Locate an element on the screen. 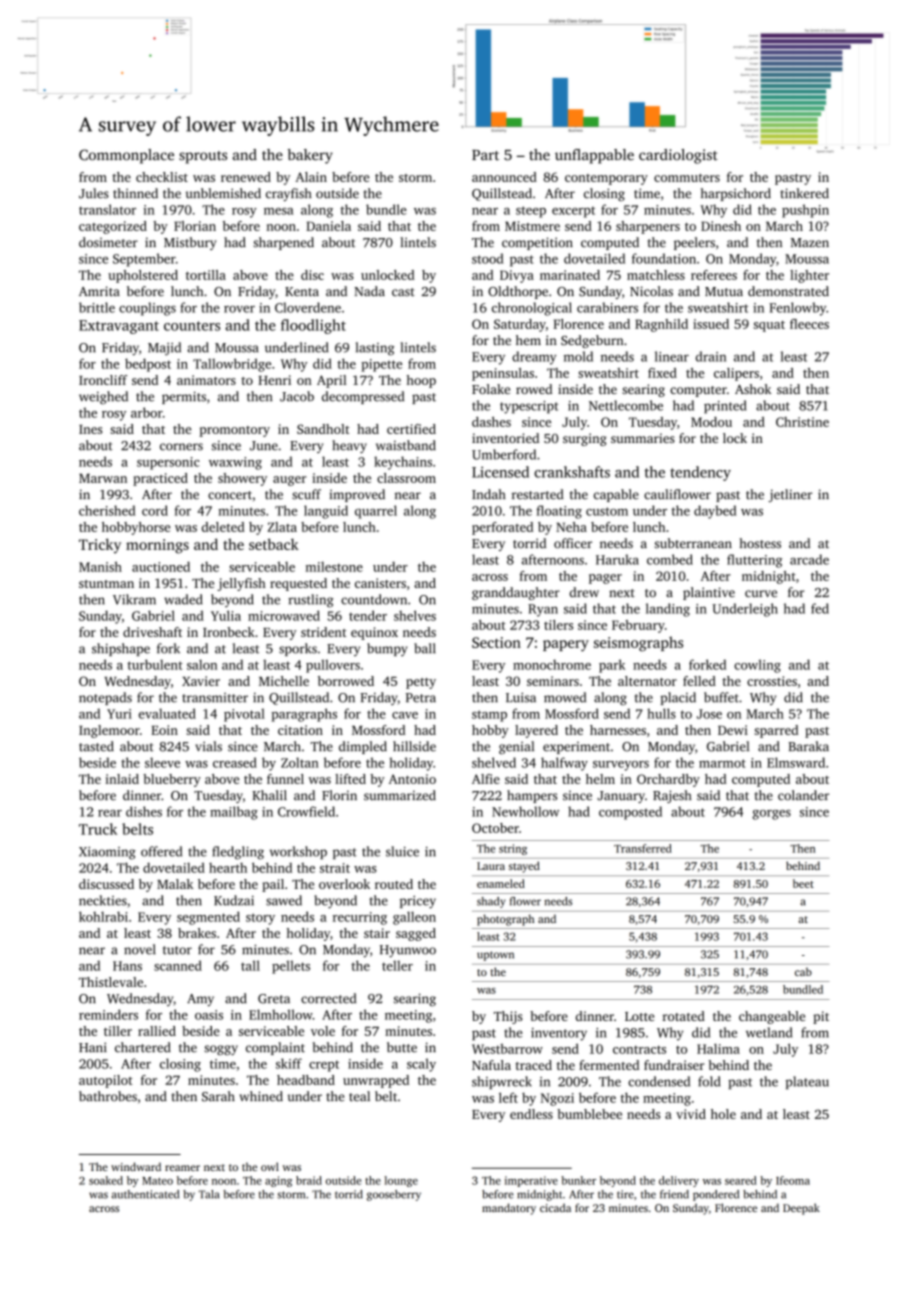 The width and height of the screenshot is (908, 1316). Christine is located at coordinates (802, 422).
